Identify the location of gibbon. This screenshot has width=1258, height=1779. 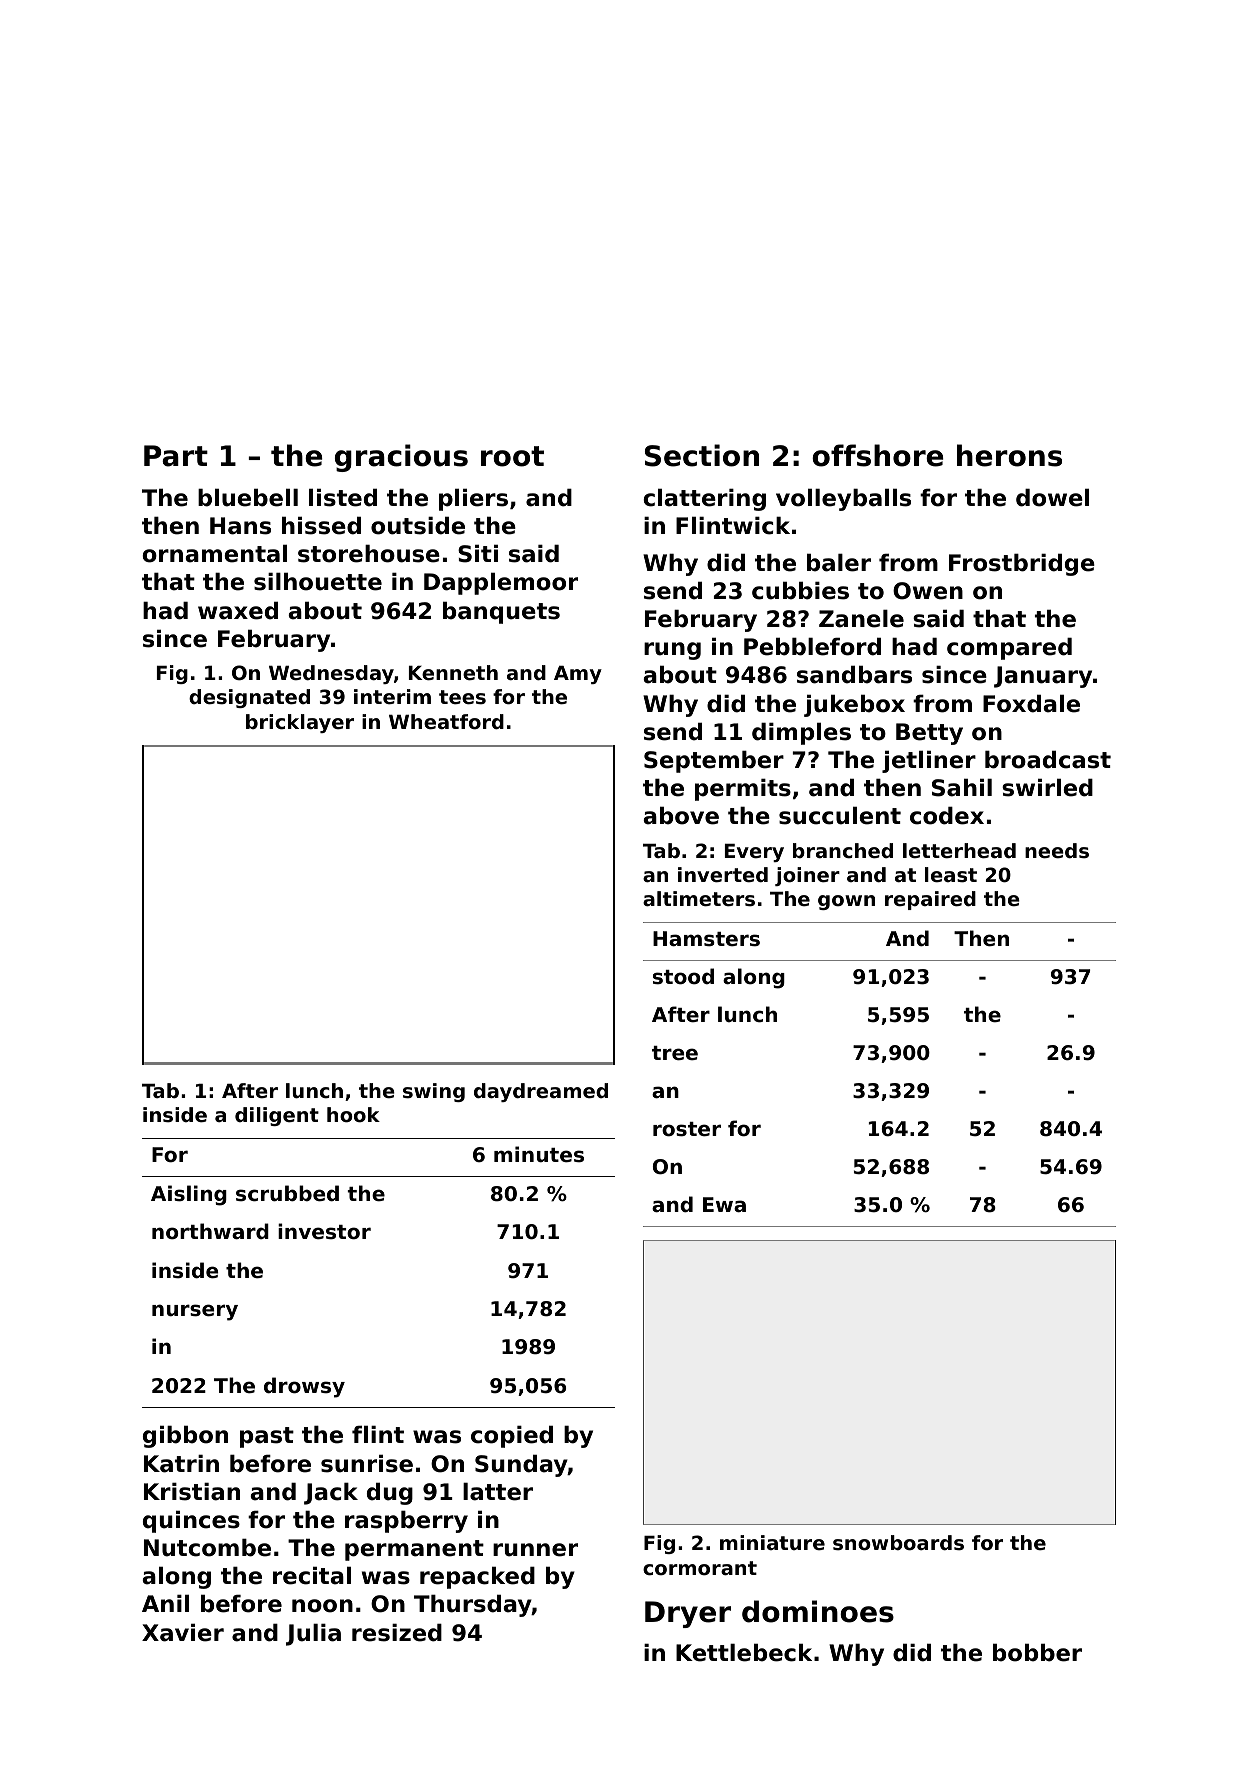
(185, 1436).
